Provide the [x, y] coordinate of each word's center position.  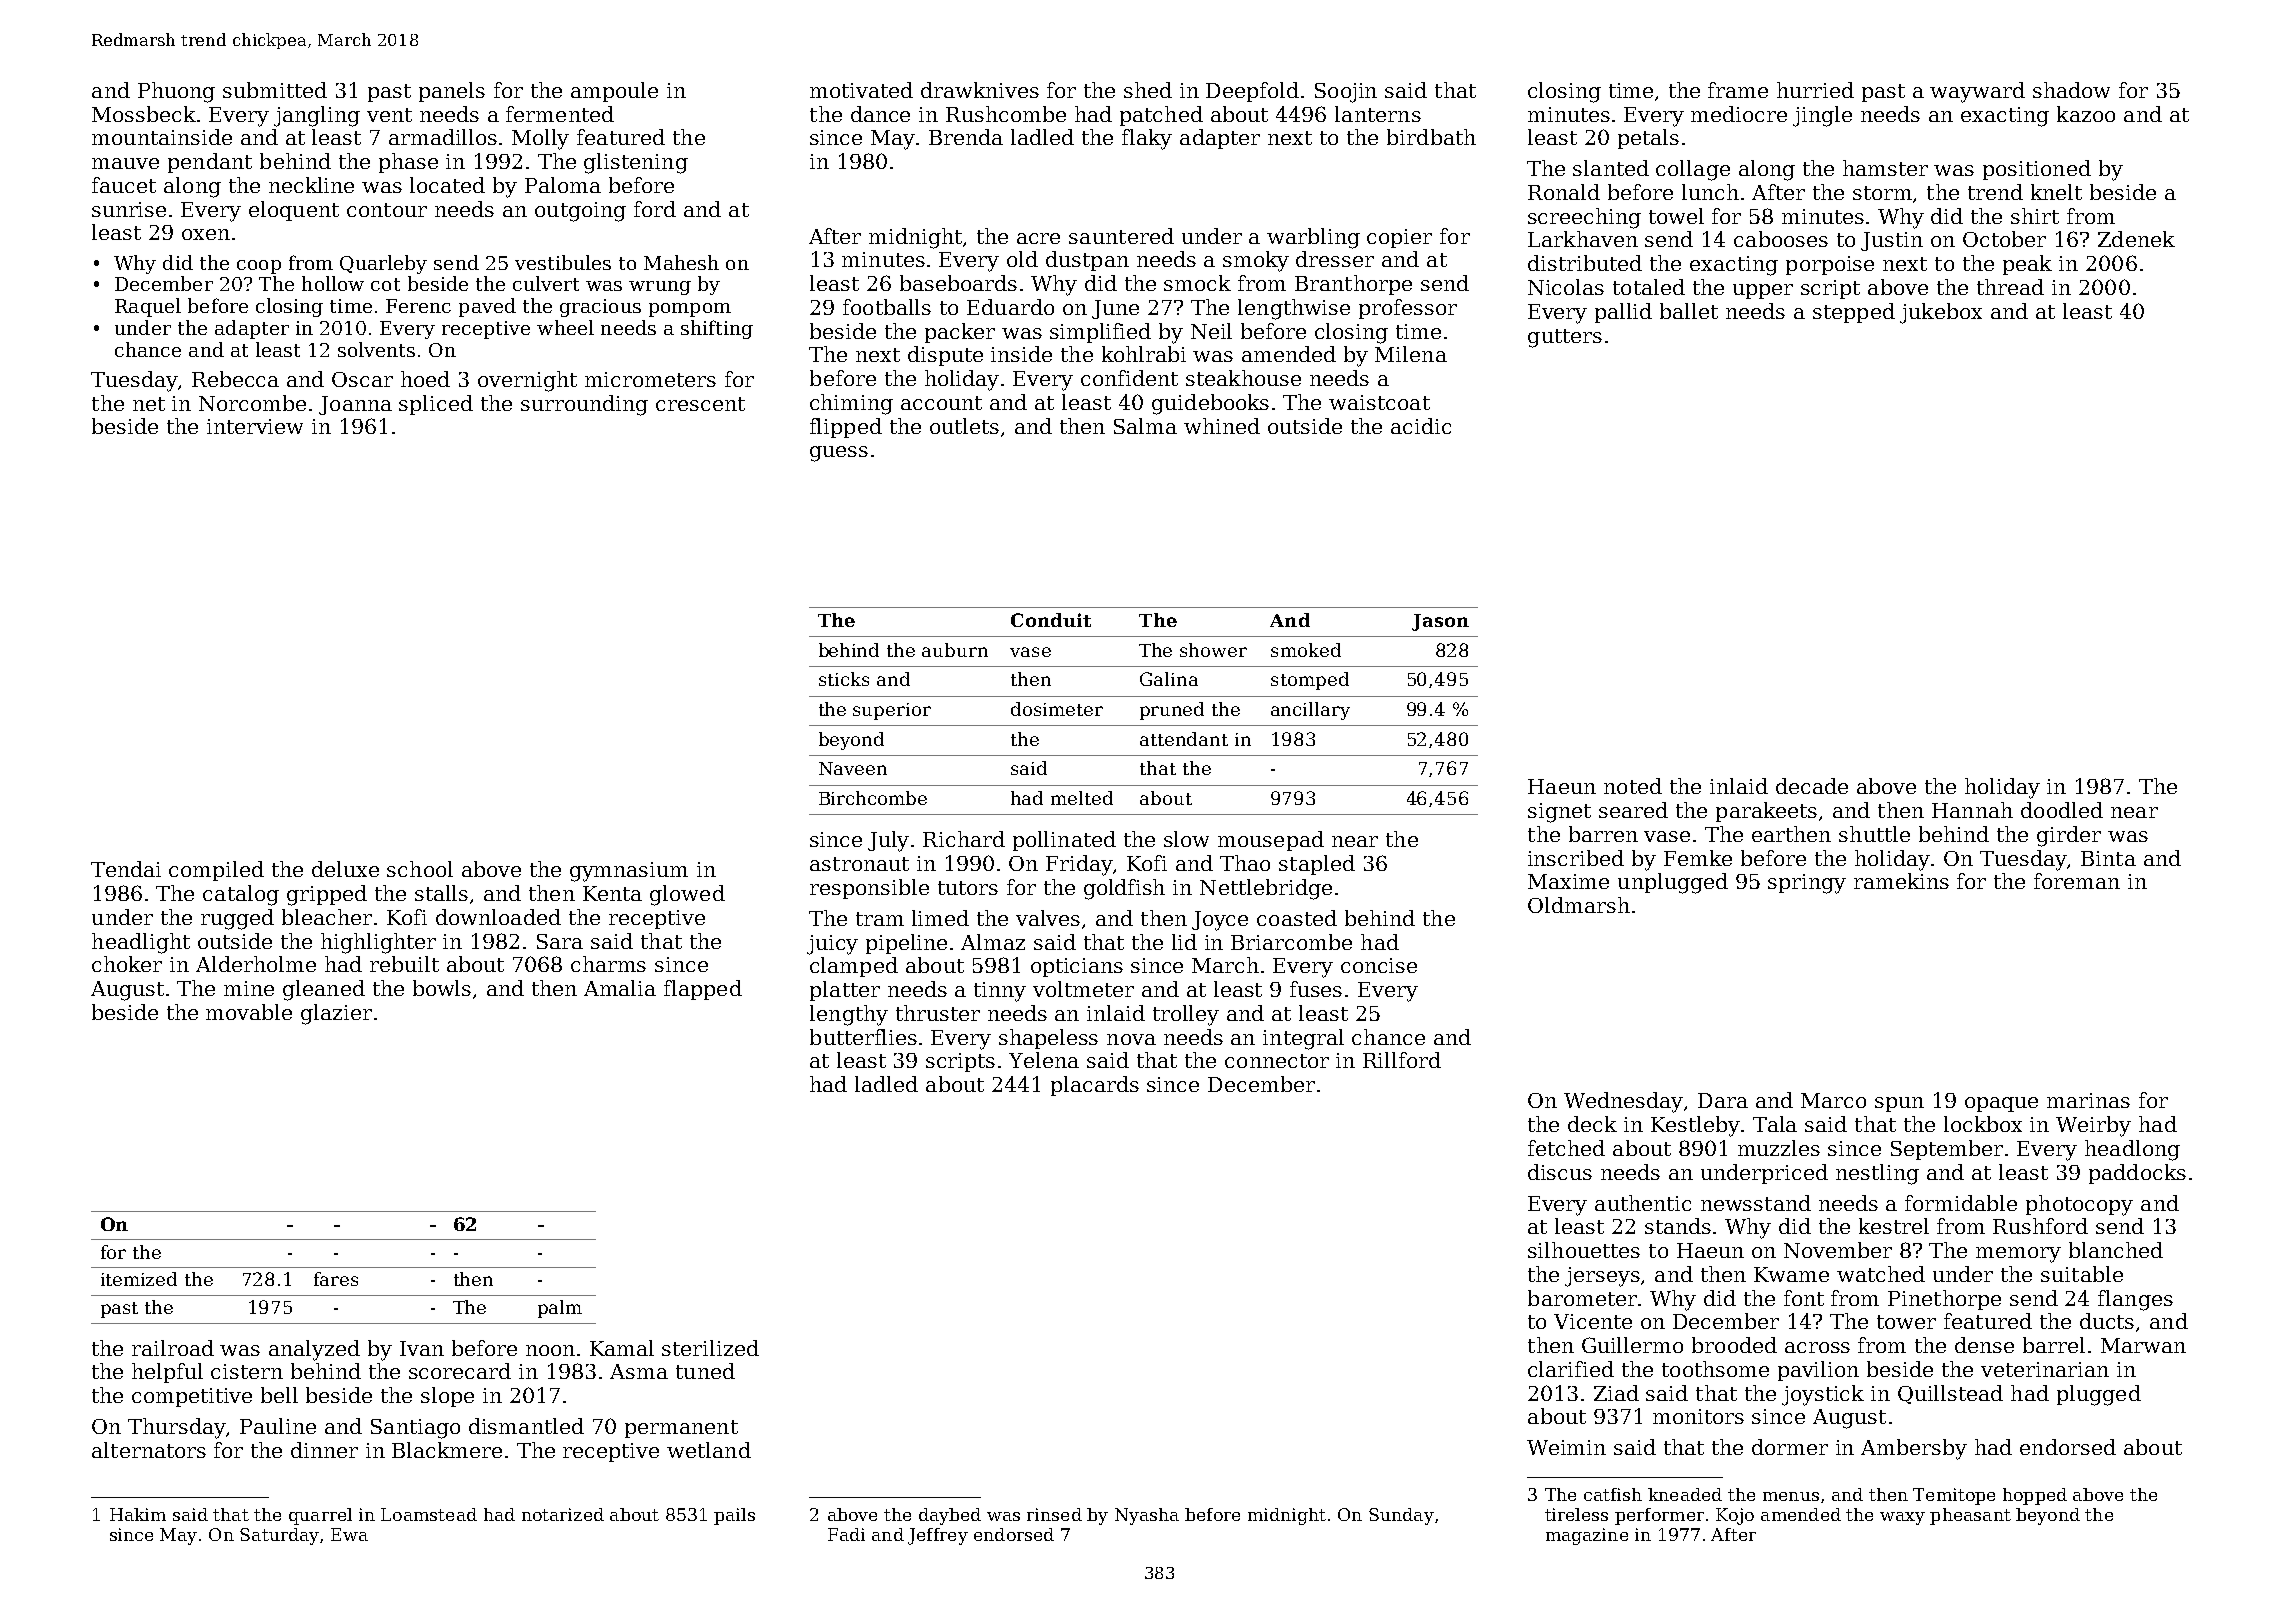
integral [1303, 1039]
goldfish [1124, 889]
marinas [2088, 1100]
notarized [563, 1514]
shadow [2071, 90]
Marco [1833, 1100]
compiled [216, 871]
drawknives [980, 90]
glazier [336, 1014]
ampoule [614, 92]
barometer [1582, 1298]
